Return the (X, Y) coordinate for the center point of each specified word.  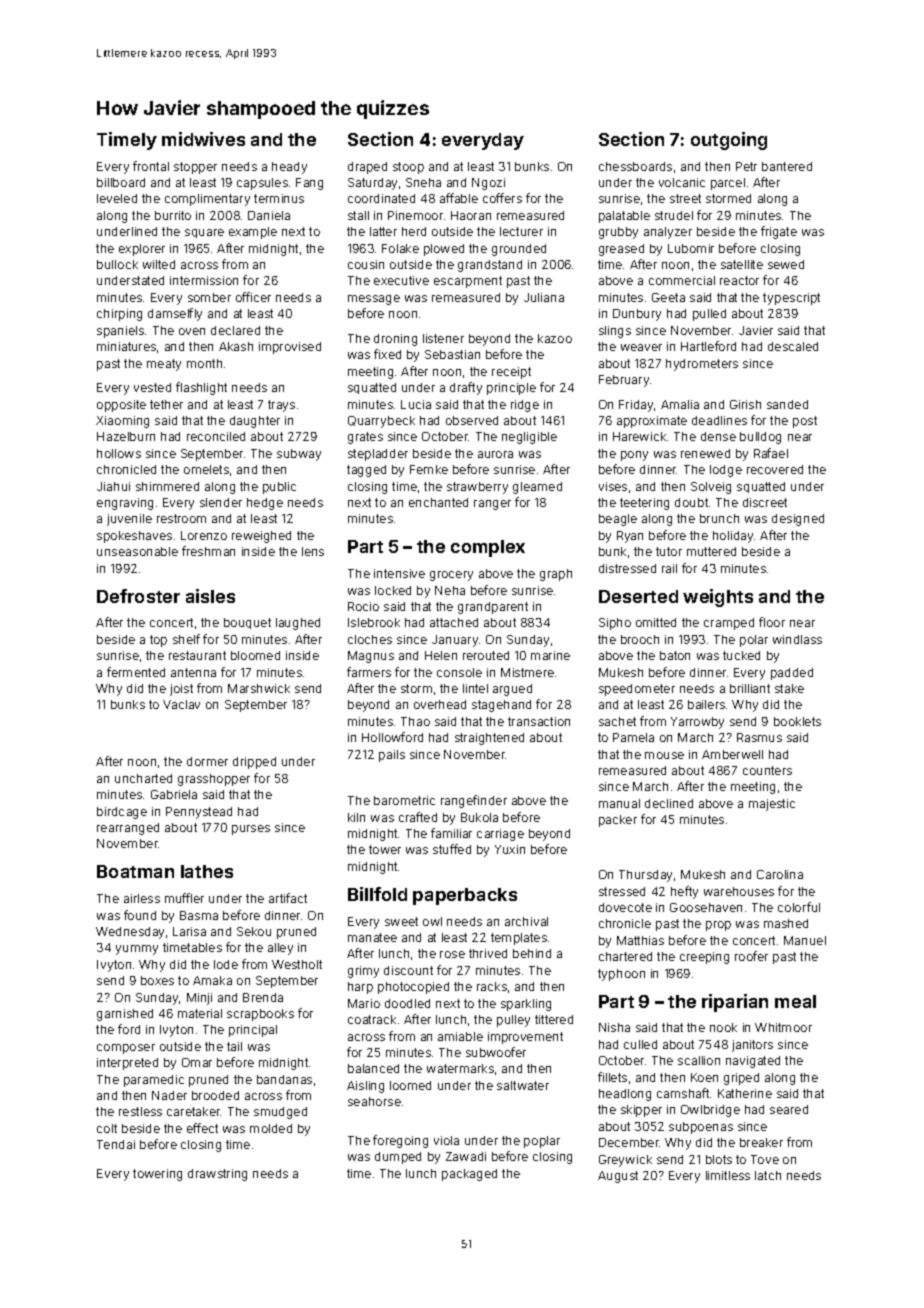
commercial (682, 280)
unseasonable (137, 551)
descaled (793, 346)
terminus (279, 198)
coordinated (381, 198)
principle (511, 389)
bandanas (284, 1079)
